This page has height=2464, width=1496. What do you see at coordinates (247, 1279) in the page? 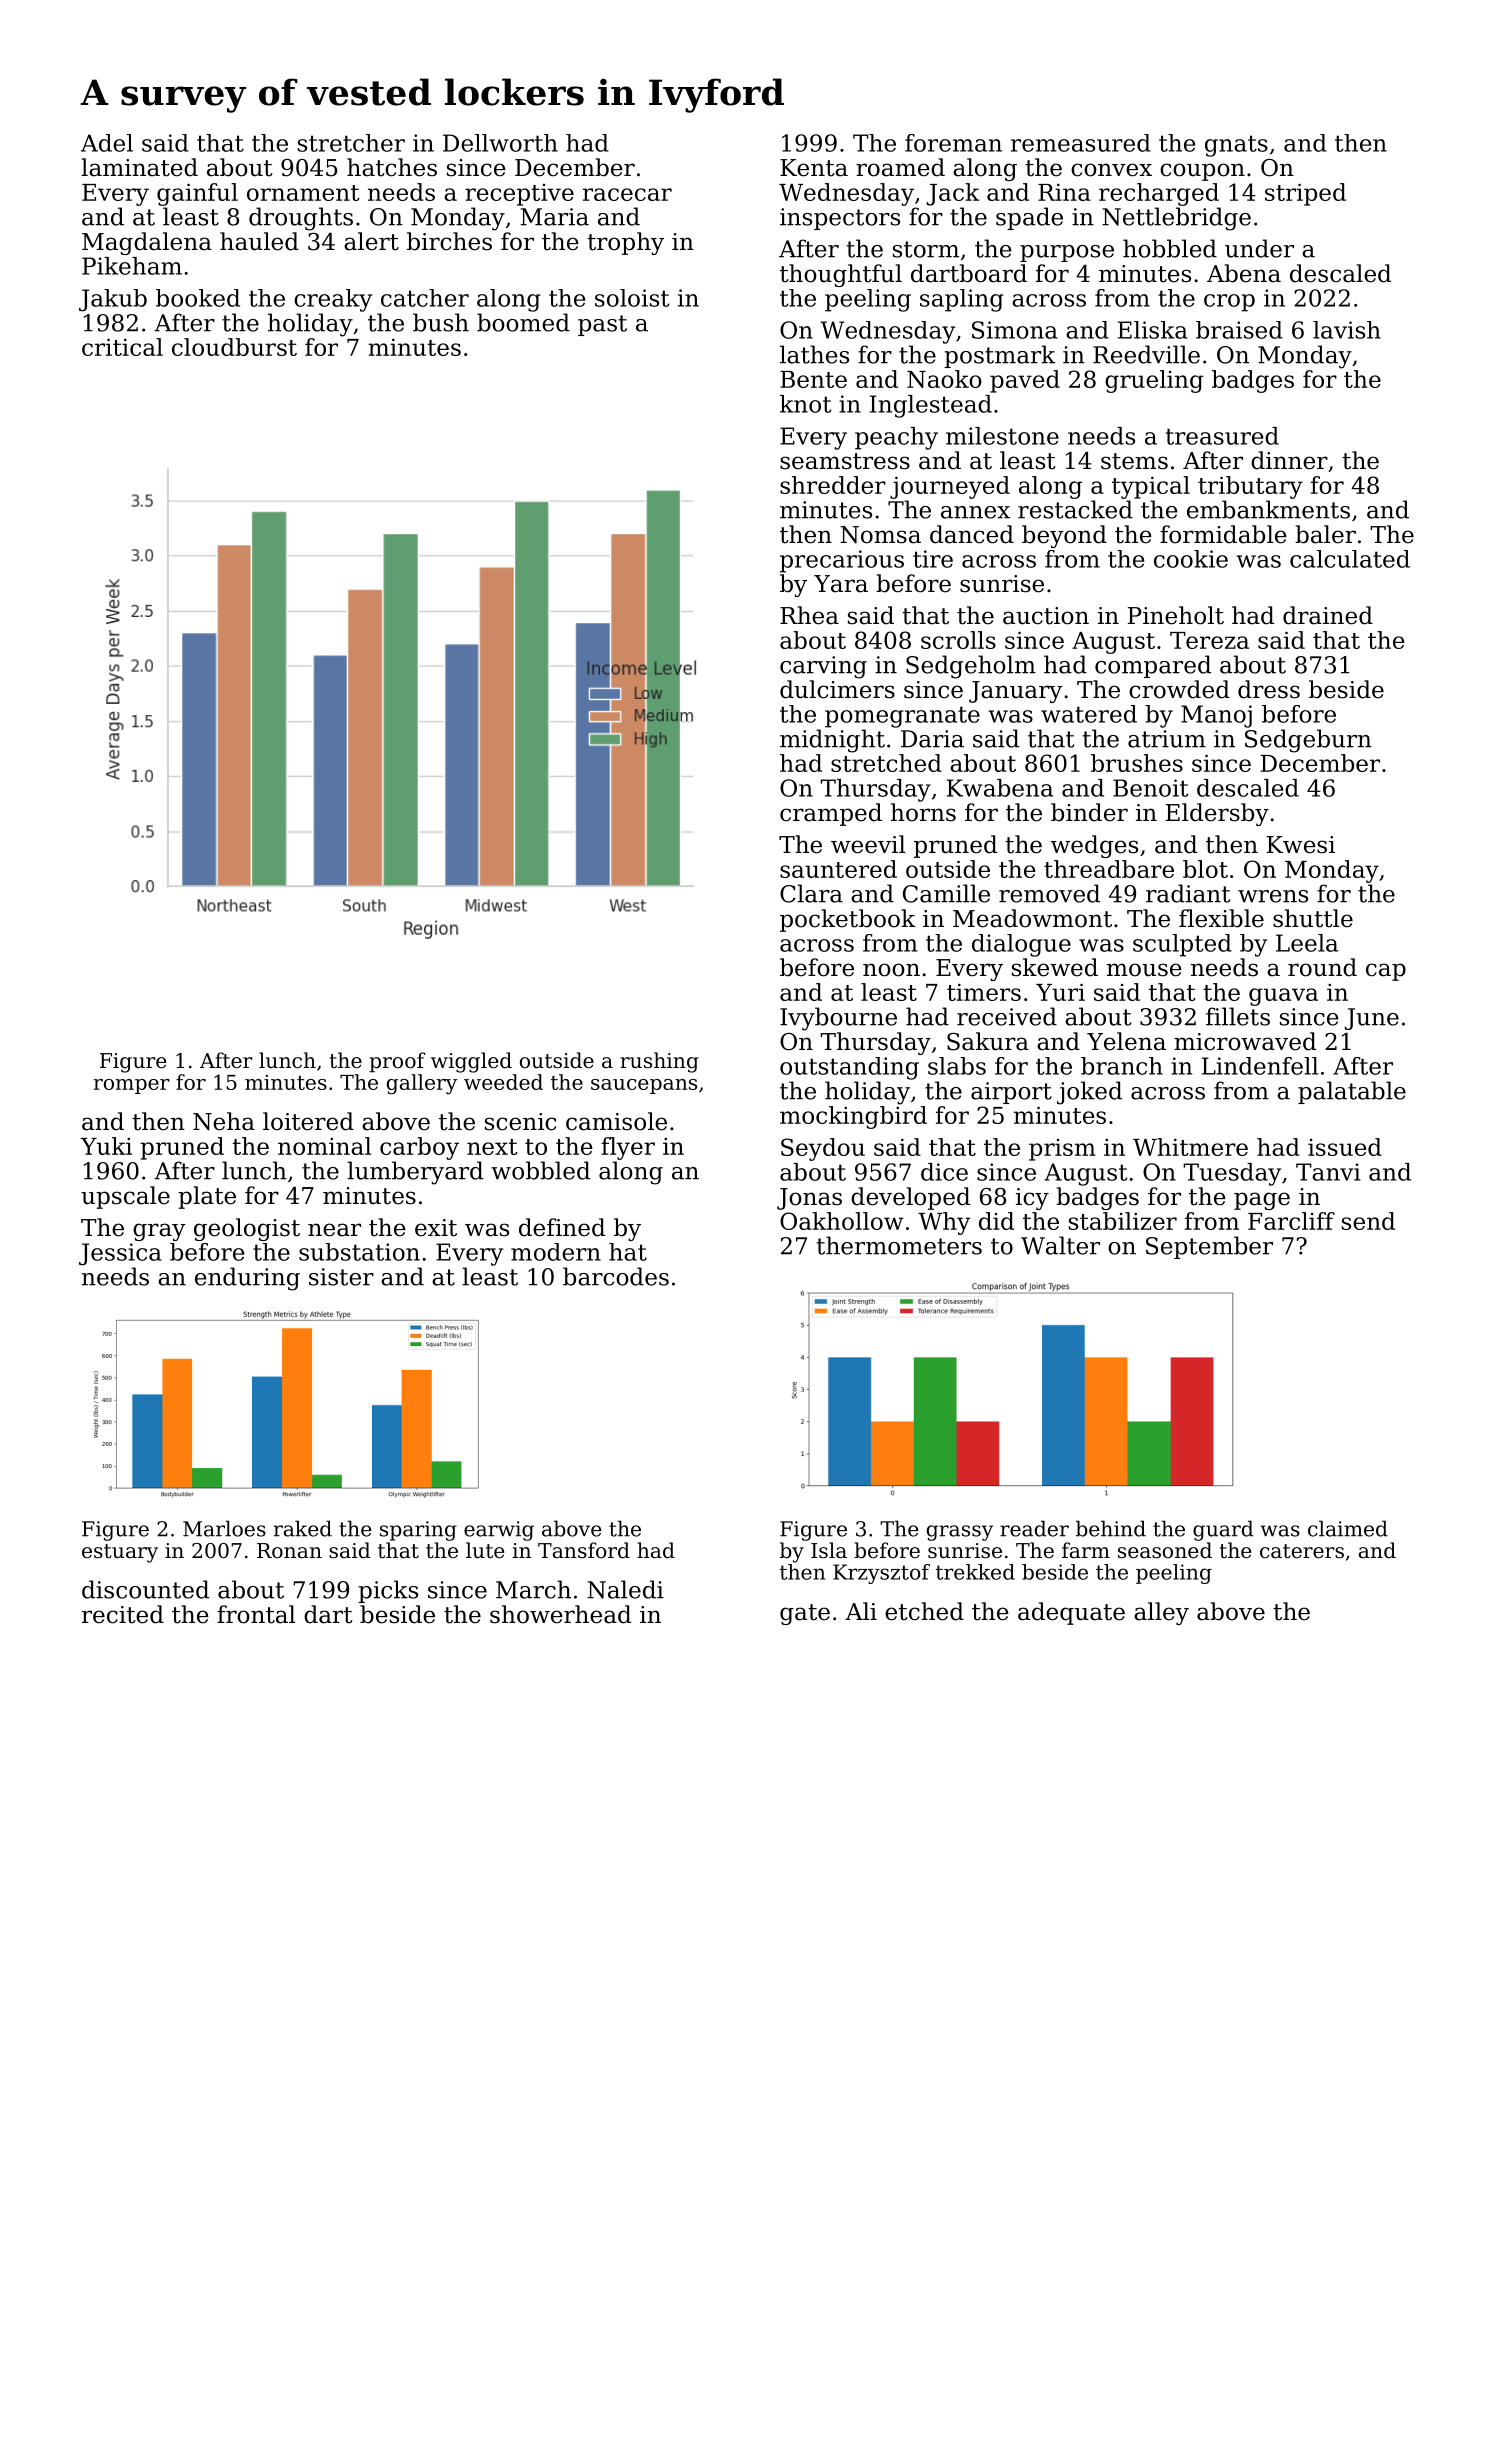
I see `enduring` at bounding box center [247, 1279].
